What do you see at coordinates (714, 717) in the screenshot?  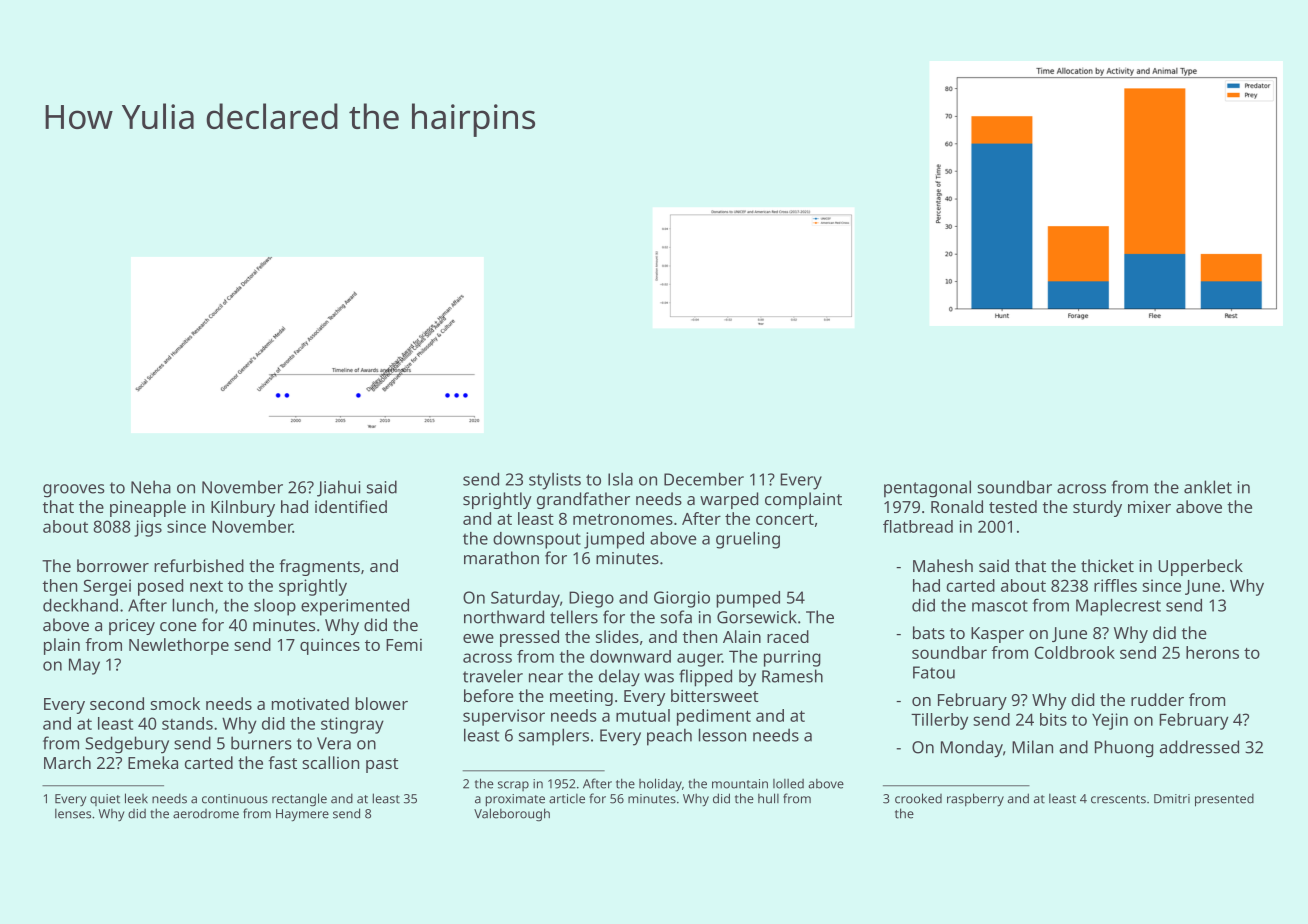 I see `pediment` at bounding box center [714, 717].
